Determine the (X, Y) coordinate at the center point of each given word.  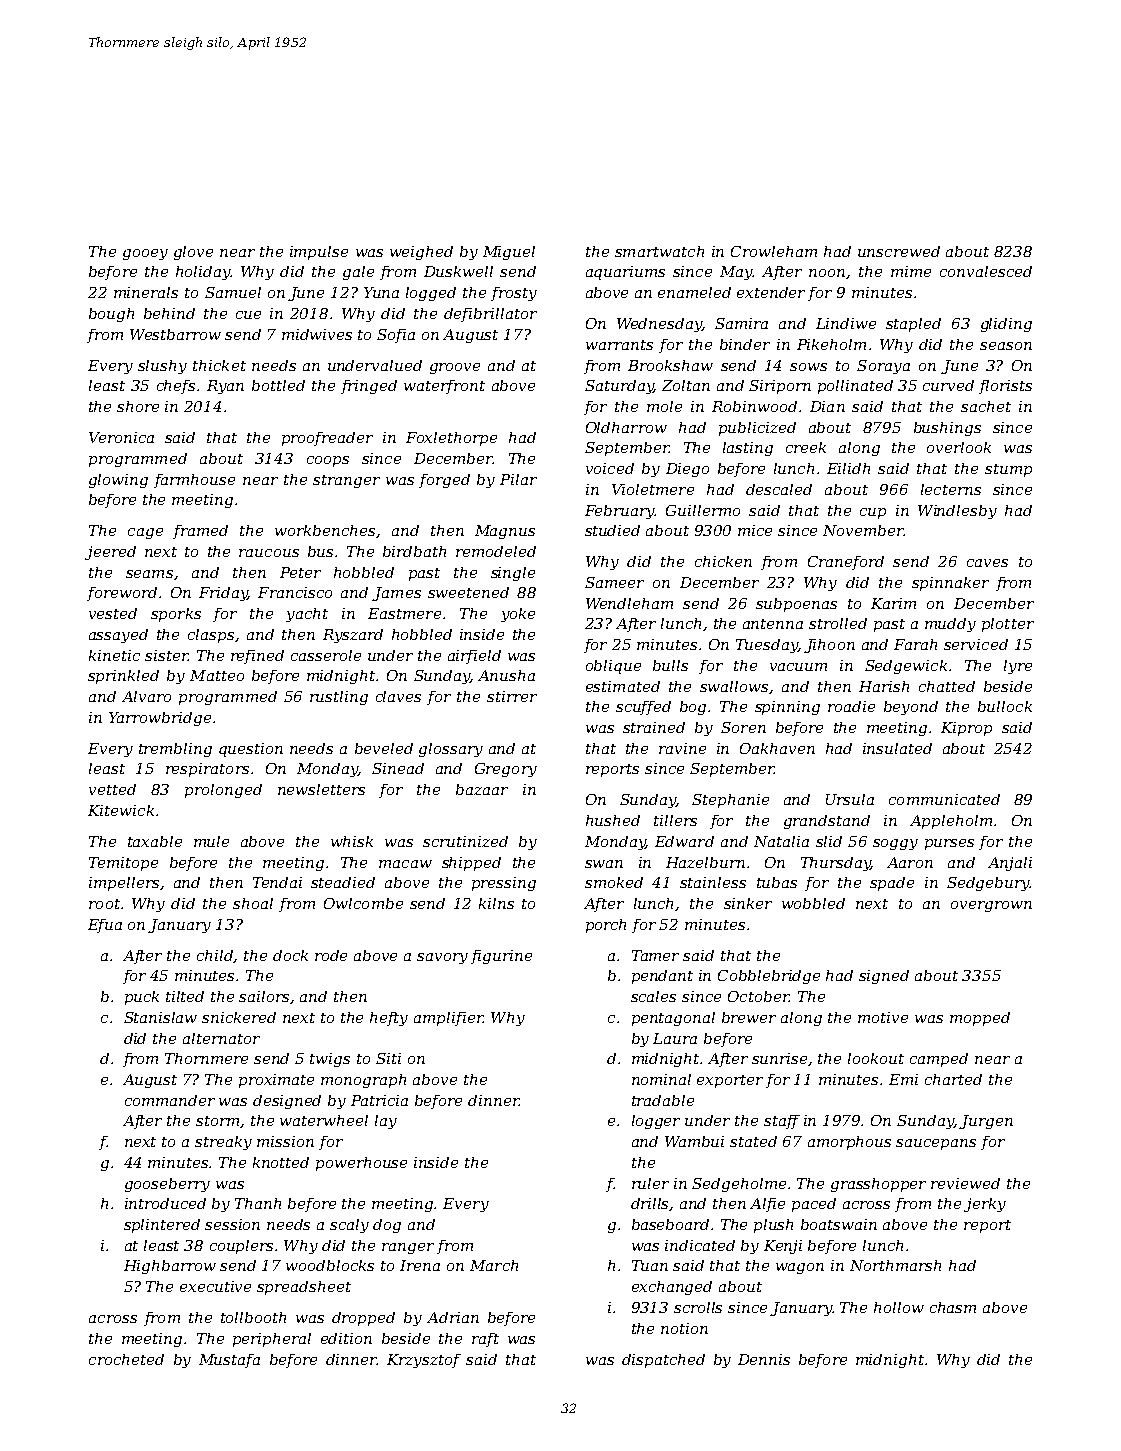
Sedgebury (988, 884)
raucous (269, 553)
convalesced (986, 271)
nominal (661, 1079)
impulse (319, 253)
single (513, 574)
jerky (985, 1205)
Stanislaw (160, 1017)
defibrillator (490, 315)
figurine (501, 957)
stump (1008, 470)
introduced (165, 1203)
